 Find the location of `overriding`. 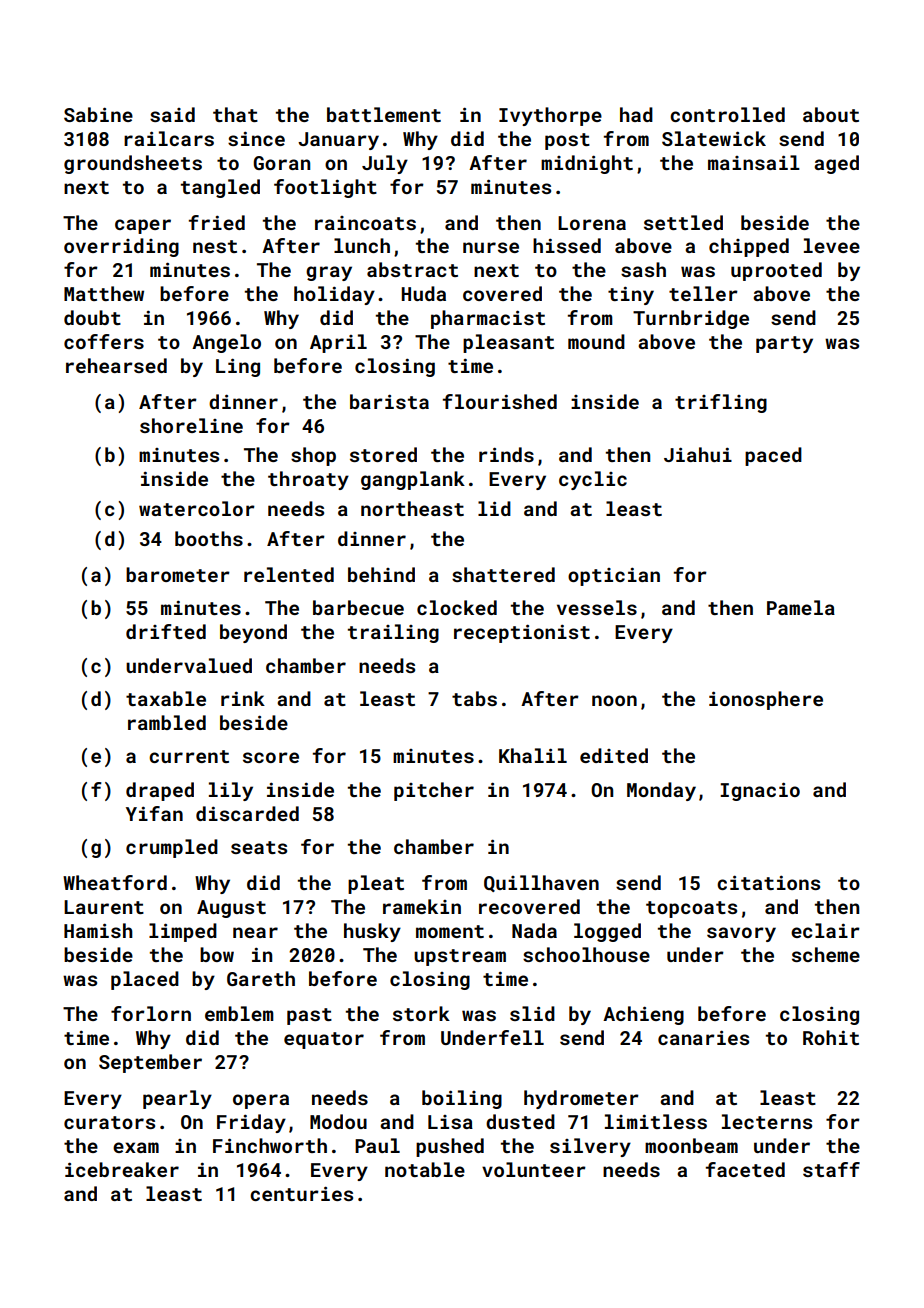

overriding is located at coordinates (121, 247).
